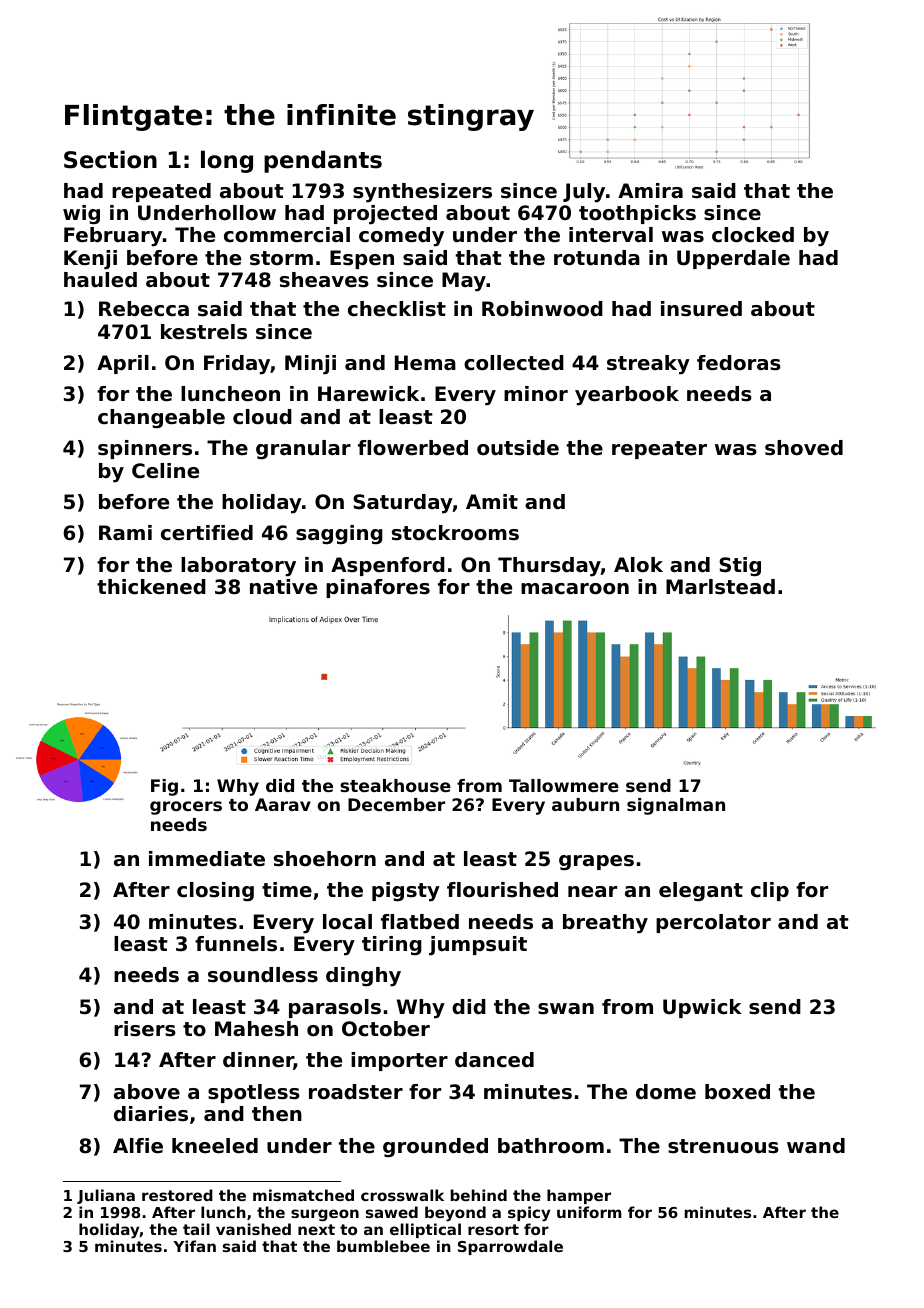 The image size is (924, 1308). Describe the element at coordinates (145, 1029) in the page. I see `risers` at that location.
